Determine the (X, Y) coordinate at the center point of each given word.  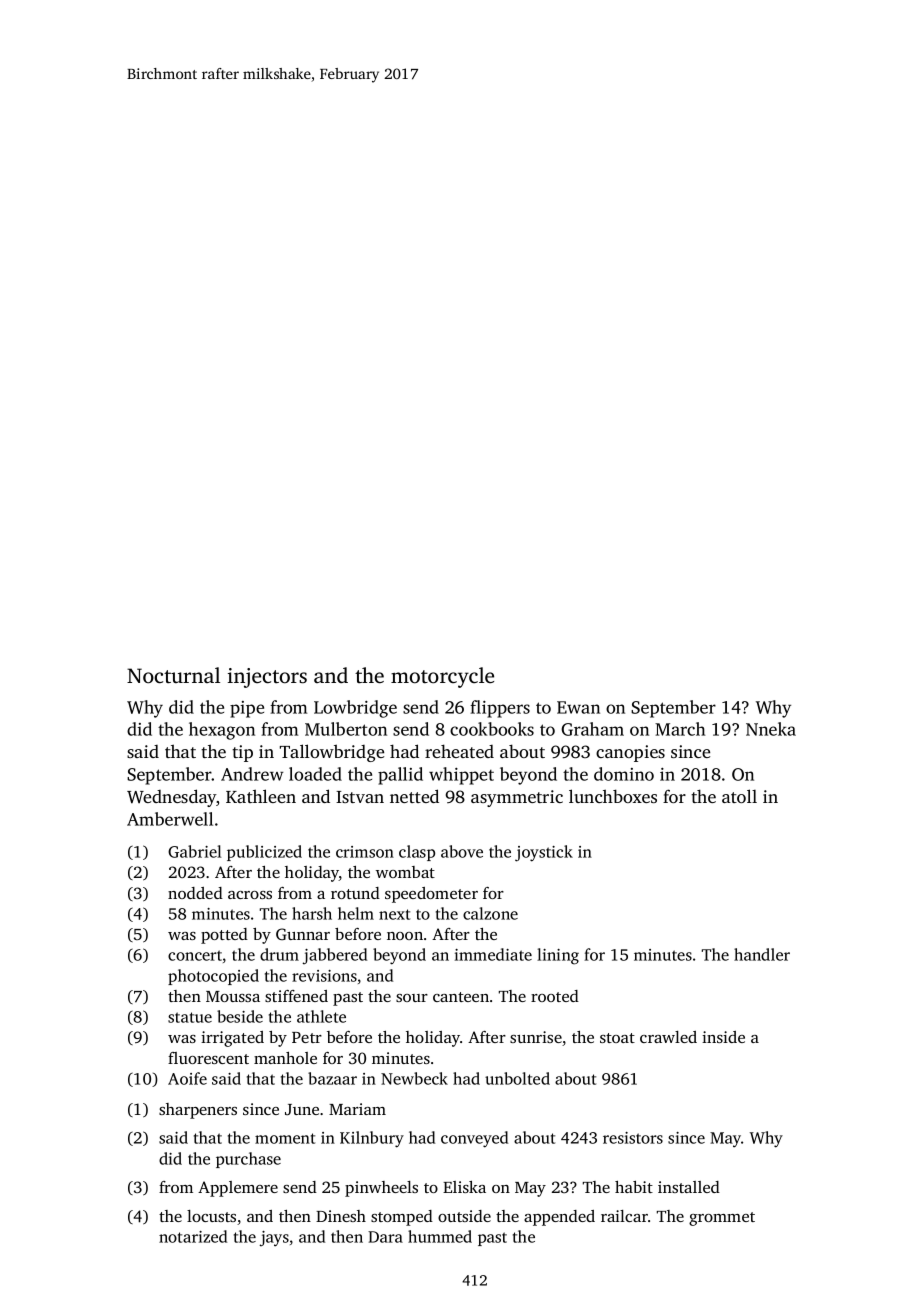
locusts (211, 1216)
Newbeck (414, 1078)
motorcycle (442, 677)
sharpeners (198, 1111)
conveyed (474, 1139)
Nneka (771, 729)
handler (762, 954)
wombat (405, 872)
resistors (633, 1138)
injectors (267, 678)
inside (723, 1037)
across (250, 895)
